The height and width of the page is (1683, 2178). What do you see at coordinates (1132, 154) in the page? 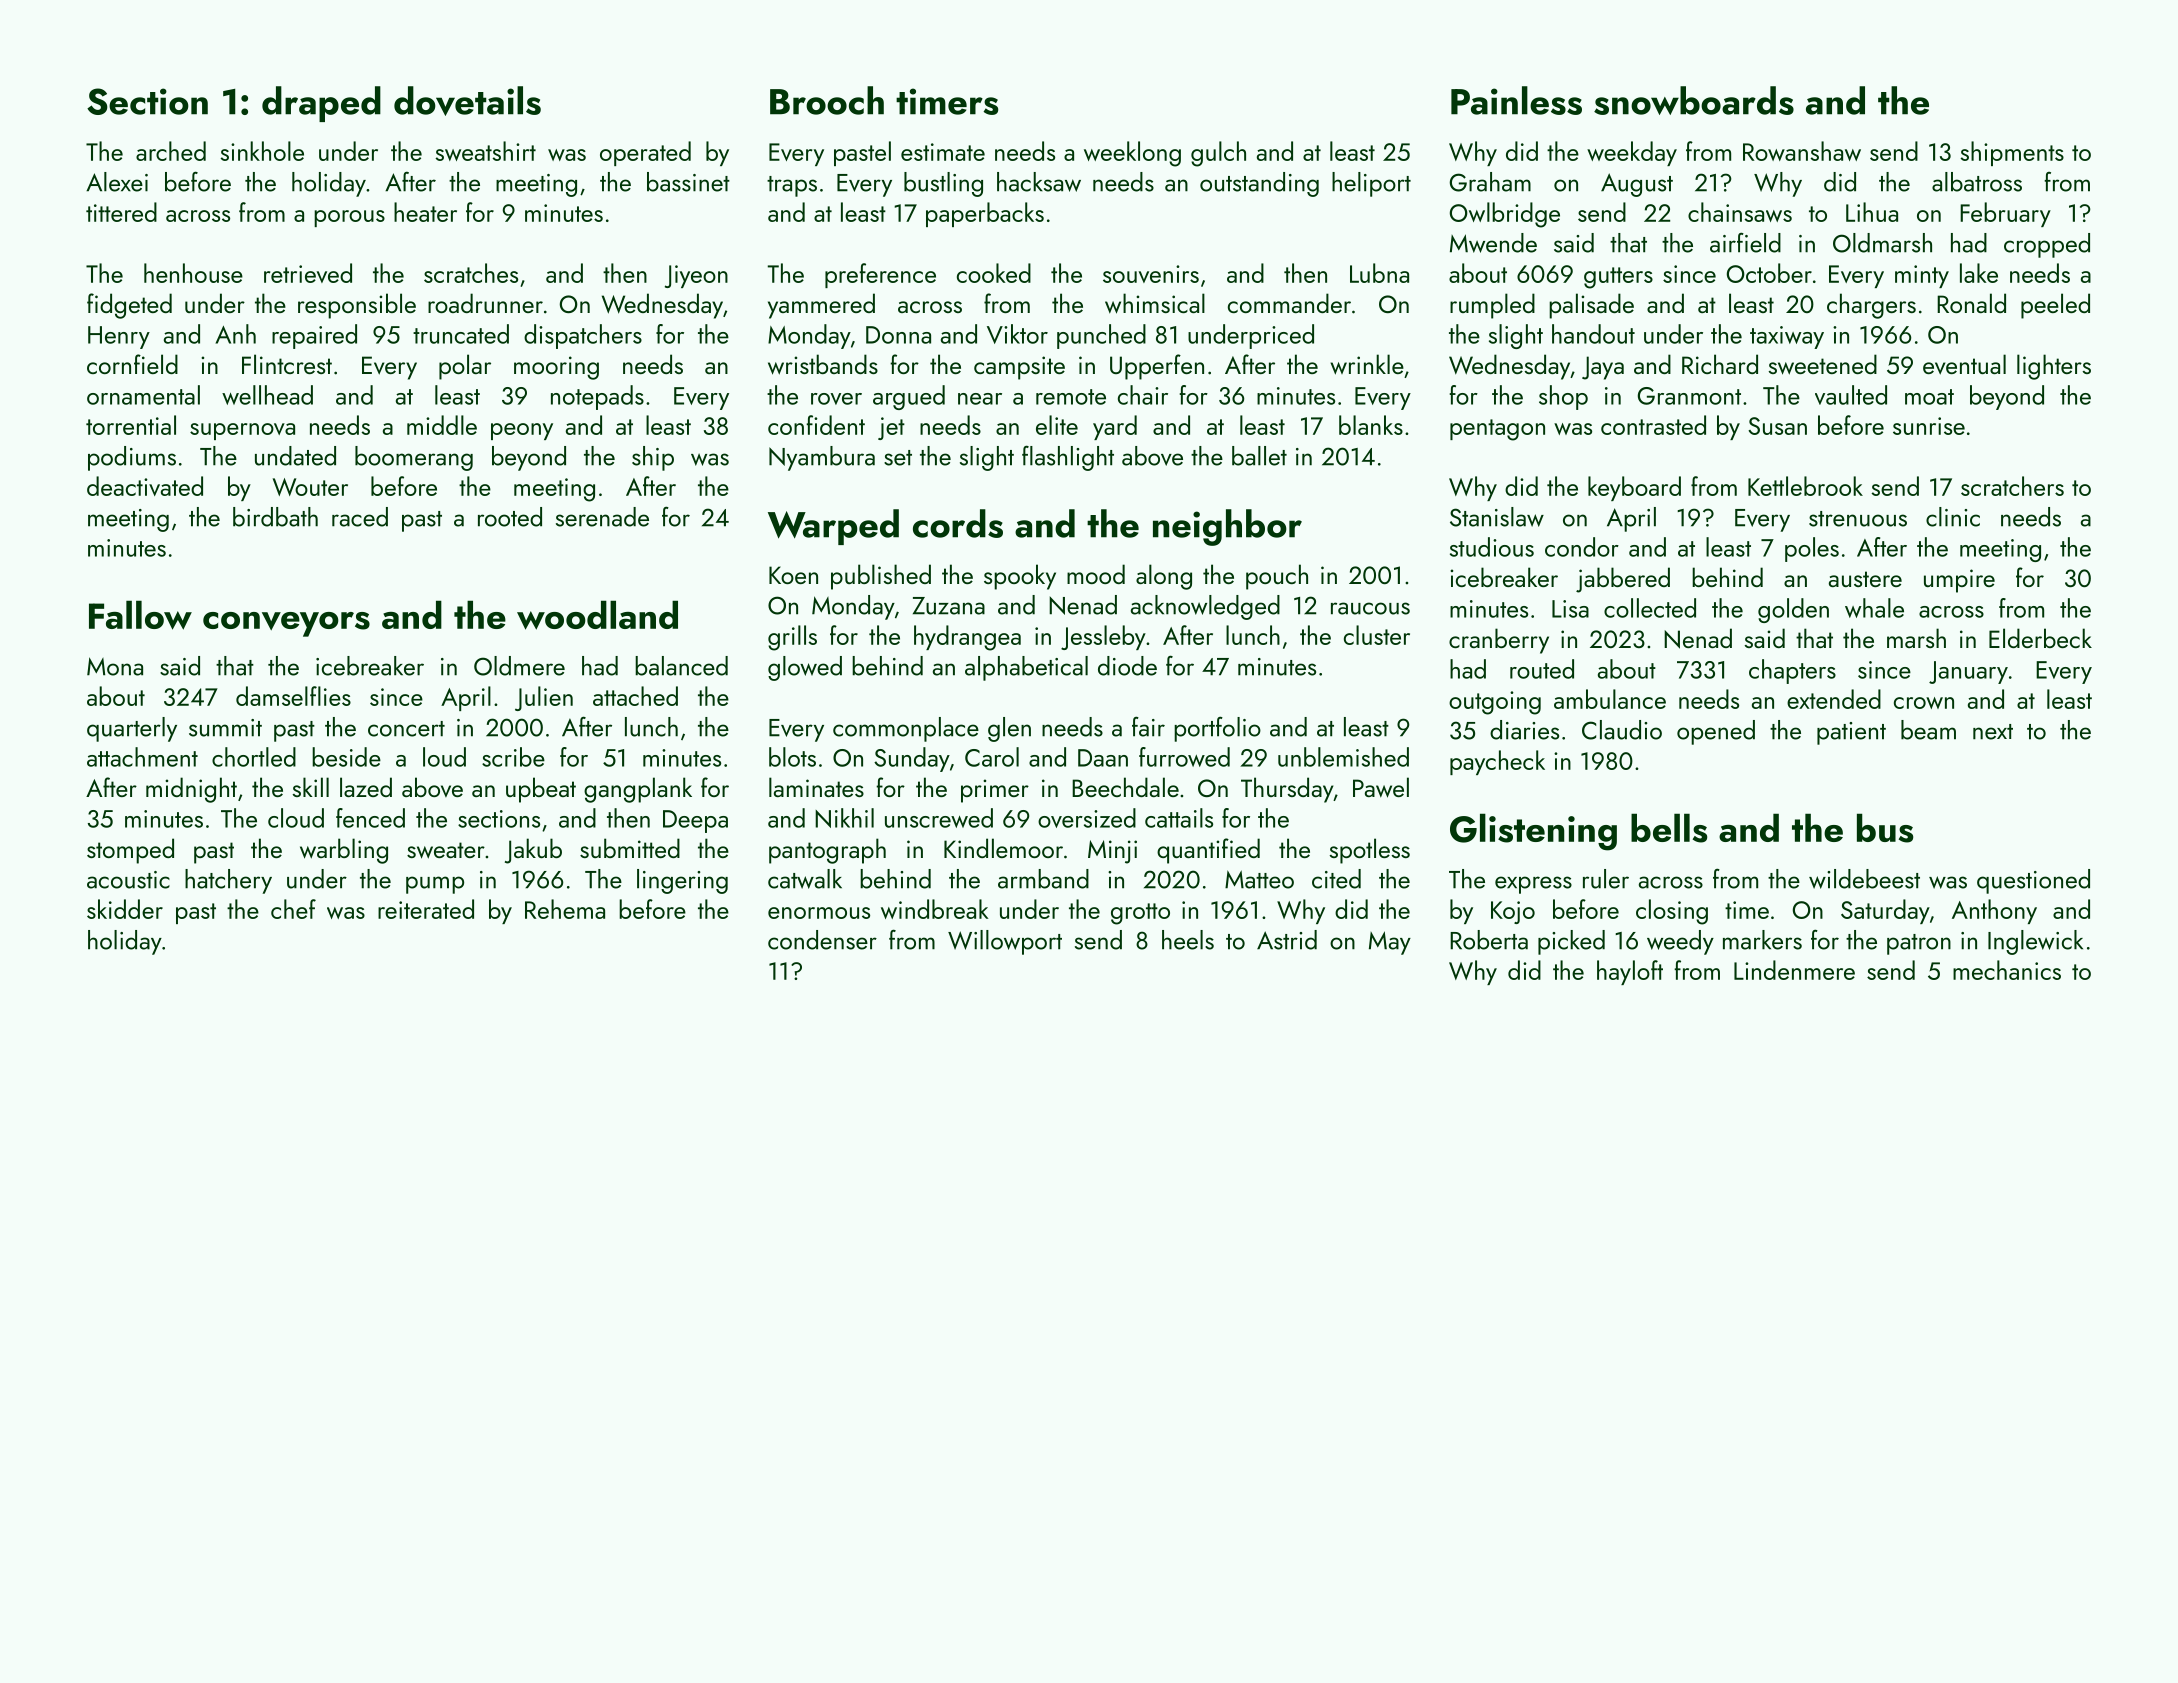
I see `weeklong` at bounding box center [1132, 154].
